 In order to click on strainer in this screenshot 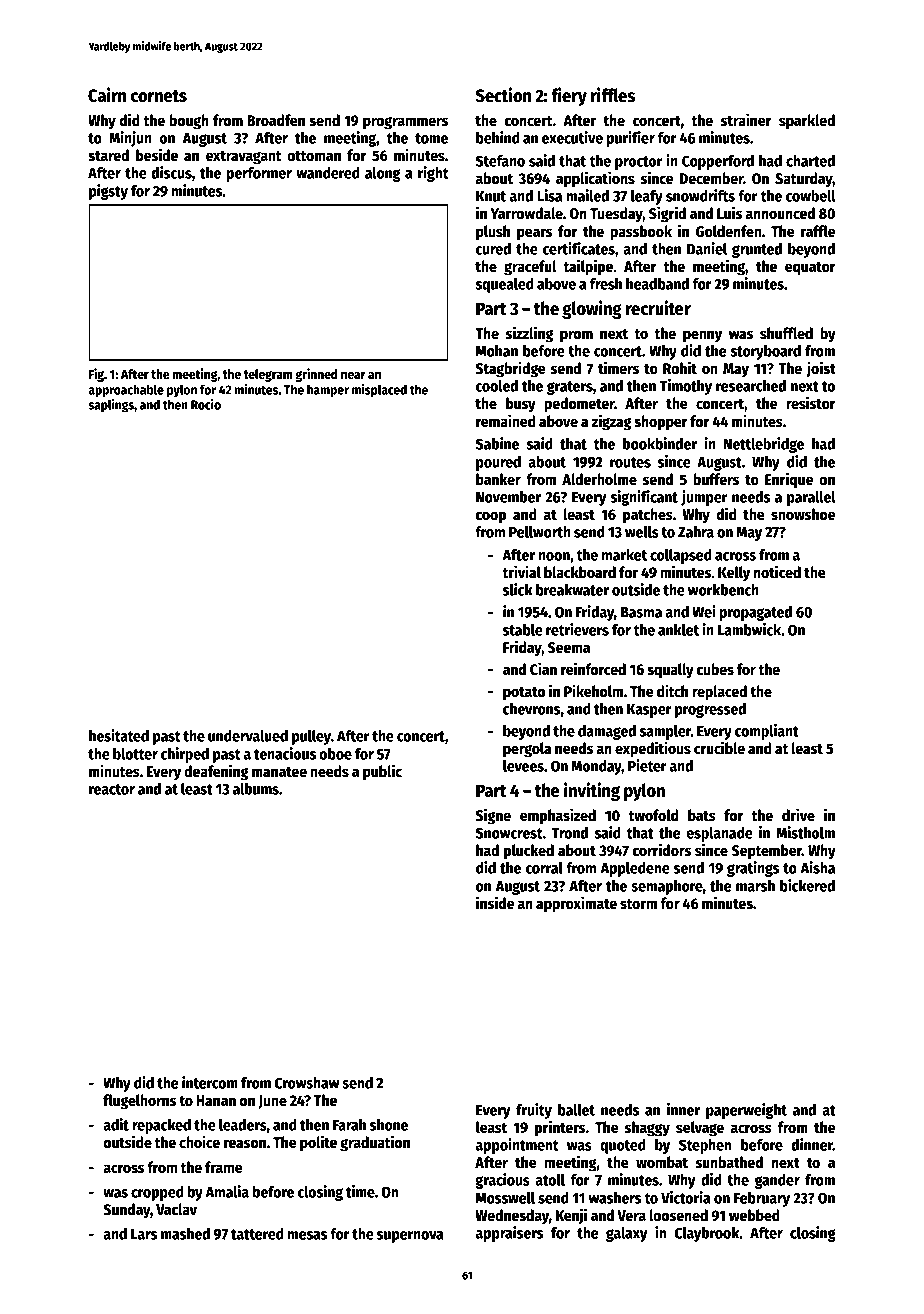, I will do `click(746, 119)`.
